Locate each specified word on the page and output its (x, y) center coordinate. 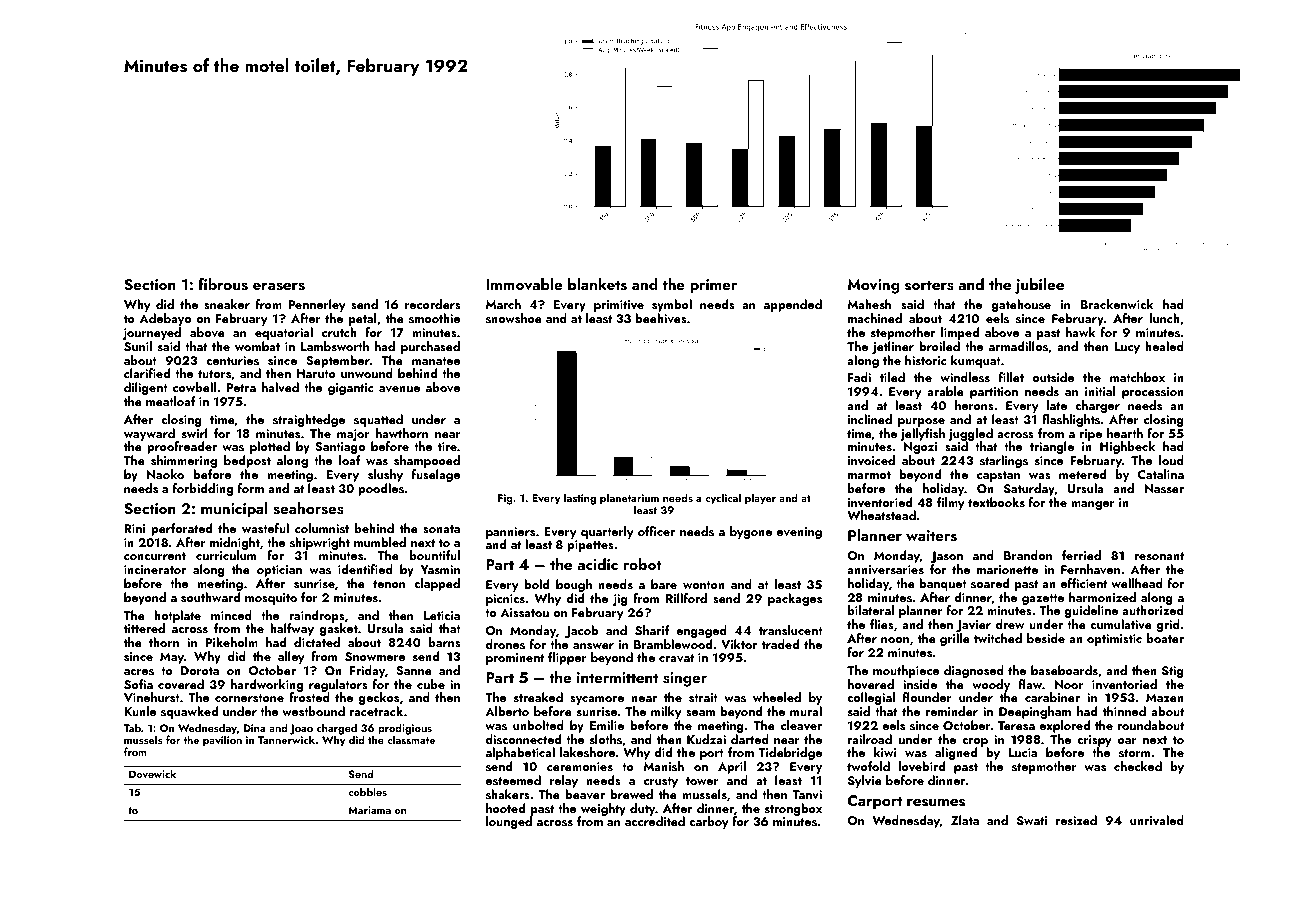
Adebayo (165, 319)
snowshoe (514, 318)
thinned (1124, 711)
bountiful (435, 555)
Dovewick (152, 773)
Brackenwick (1117, 304)
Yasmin (440, 569)
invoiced (871, 460)
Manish (663, 766)
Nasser (1164, 488)
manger (1093, 505)
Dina (254, 728)
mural (806, 711)
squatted (378, 420)
